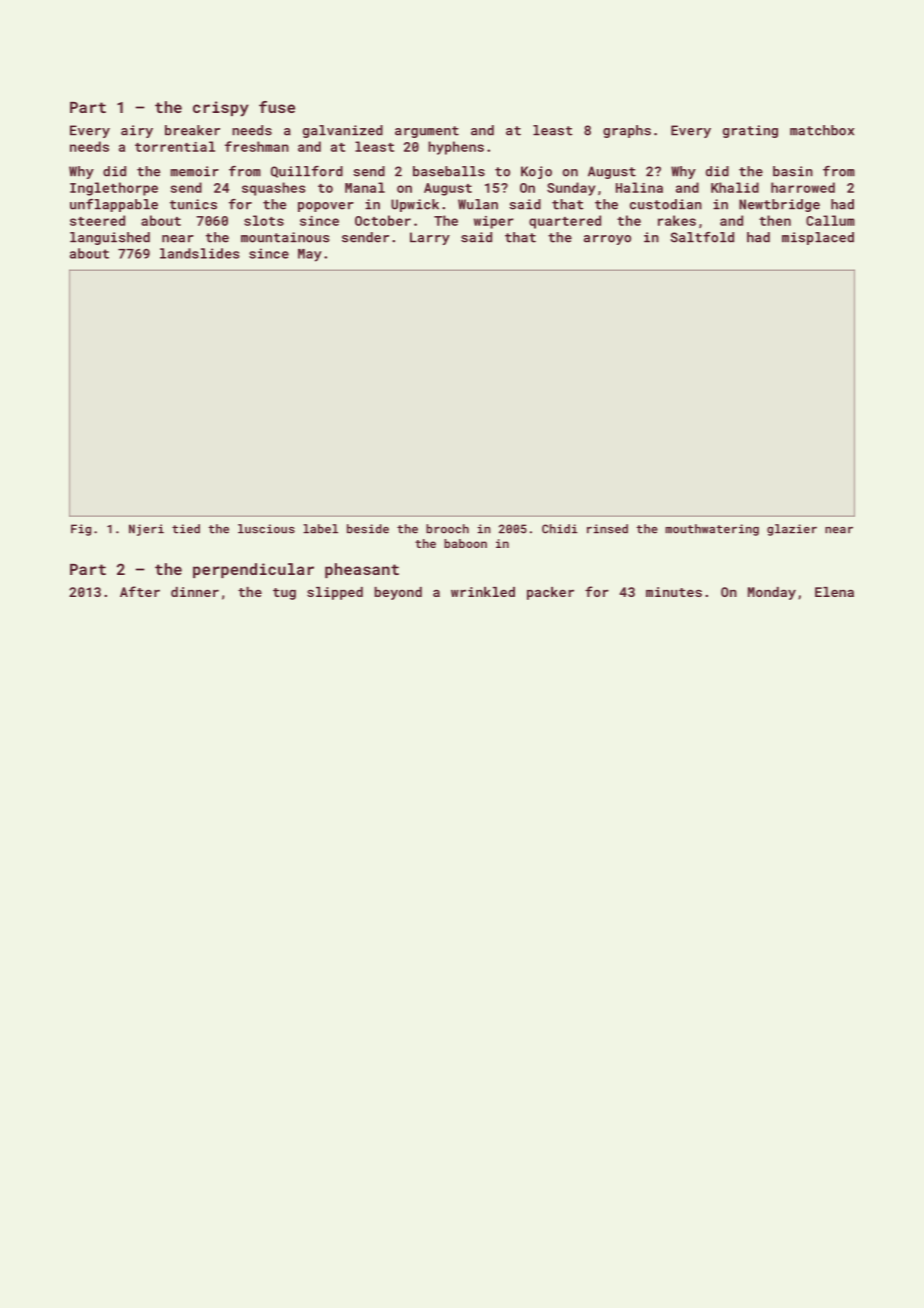  I want to click on luscious, so click(266, 529).
